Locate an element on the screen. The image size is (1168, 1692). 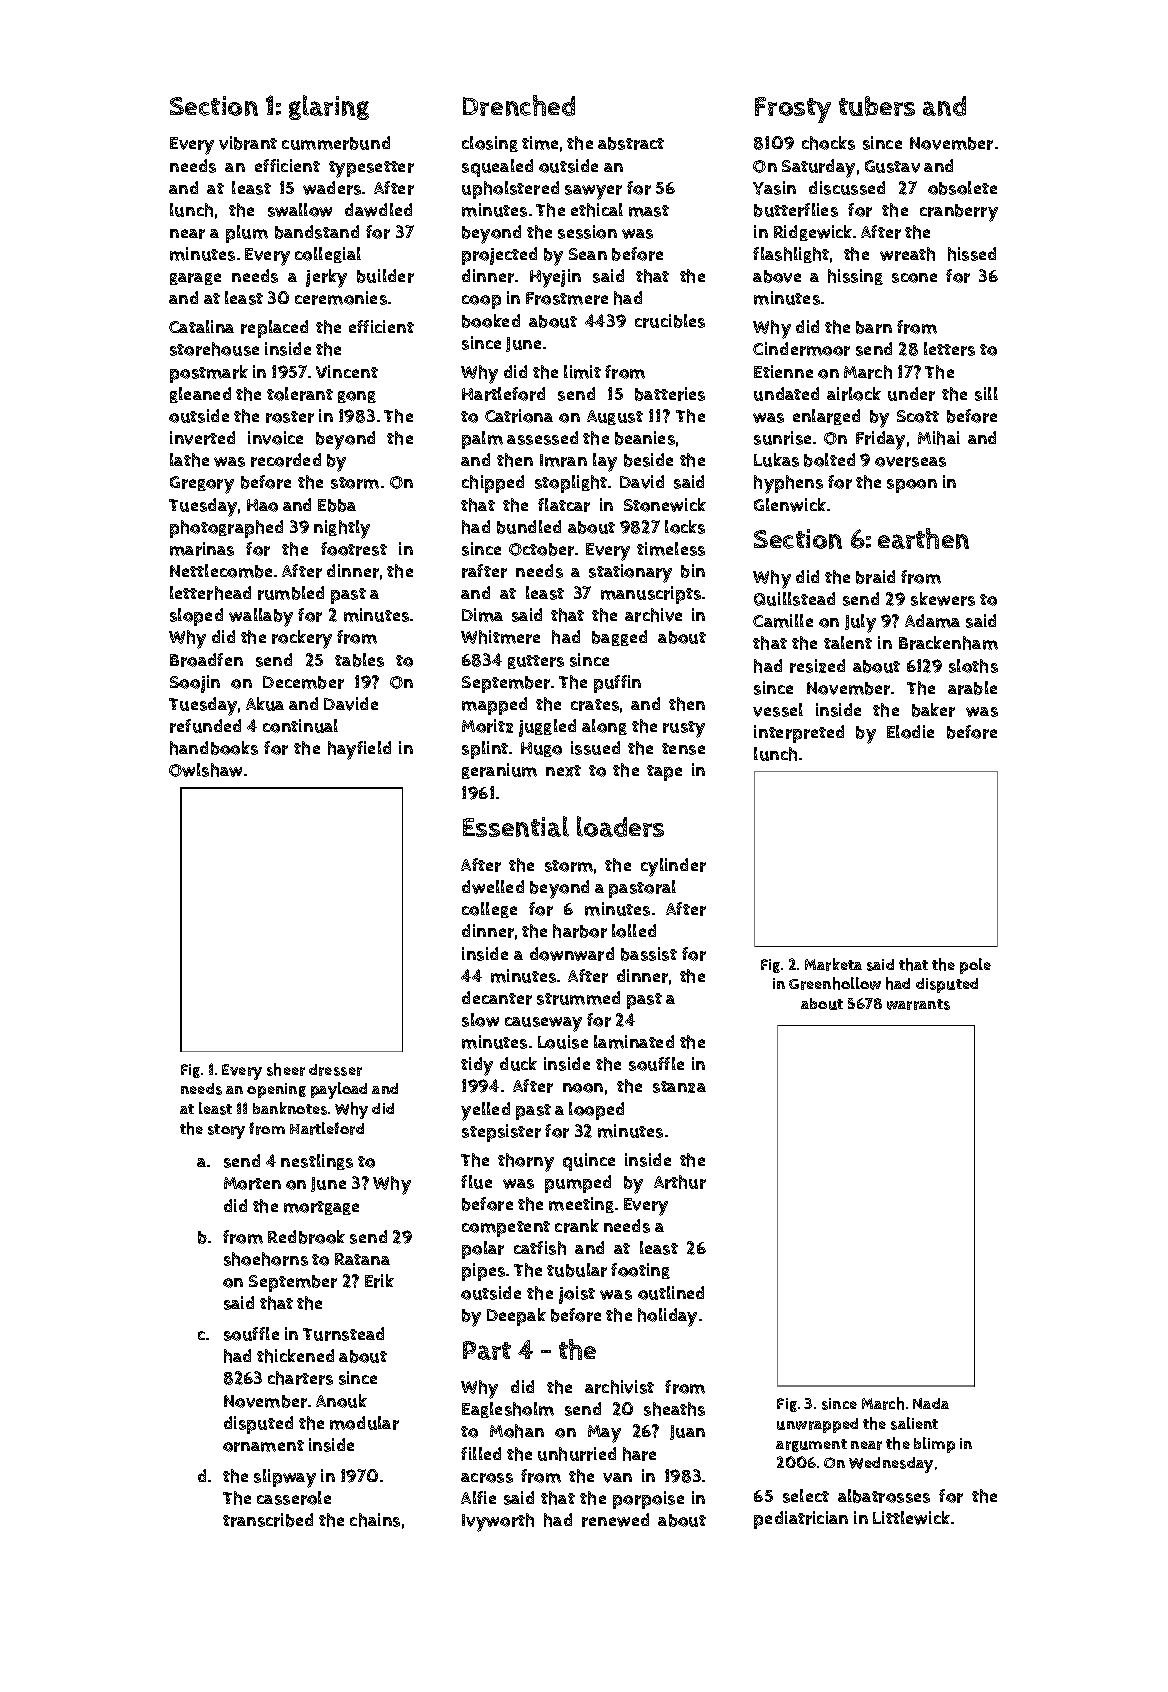
Camille is located at coordinates (783, 621).
